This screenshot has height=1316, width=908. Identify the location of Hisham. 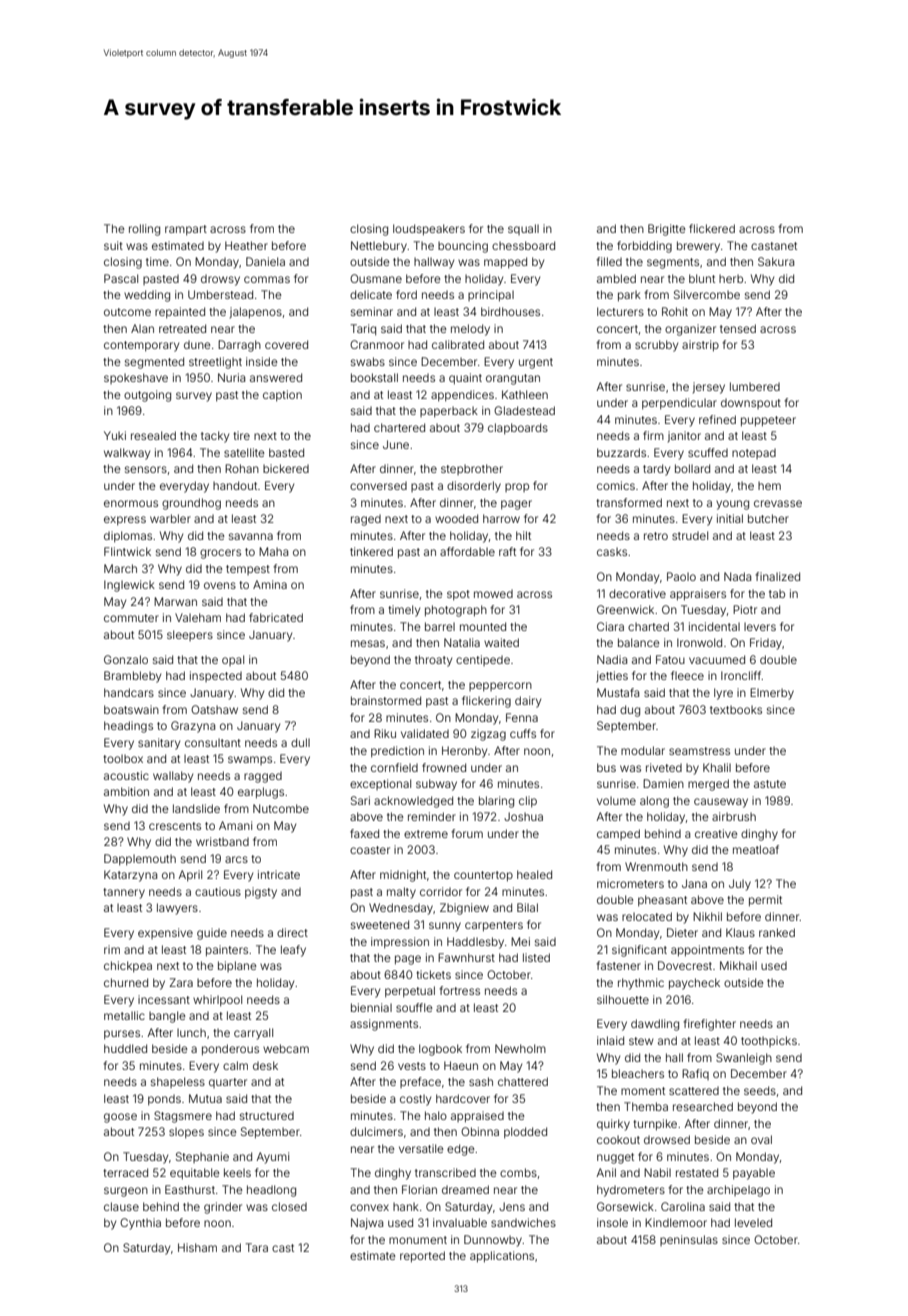
(197, 1247).
